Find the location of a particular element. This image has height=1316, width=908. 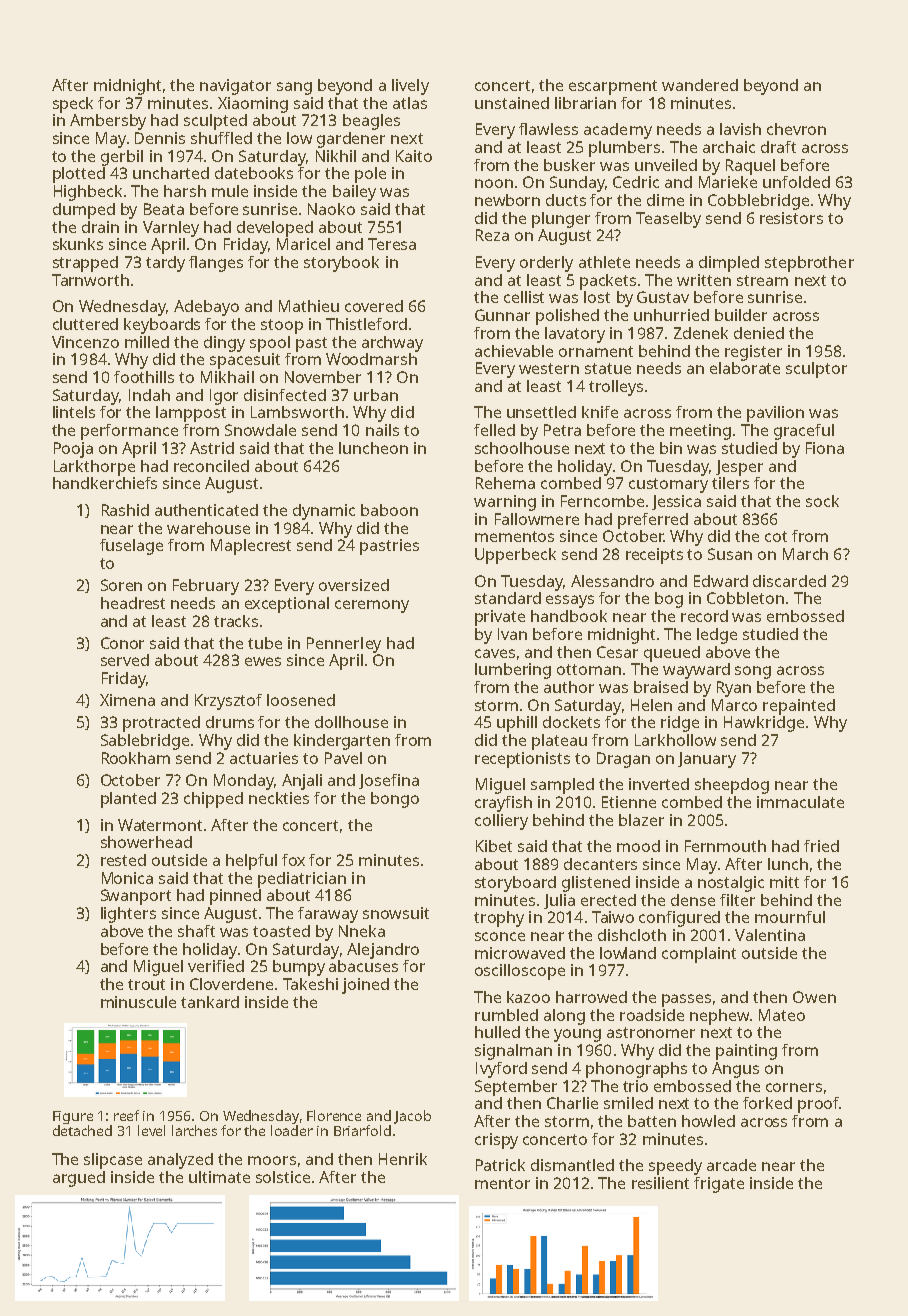

speck is located at coordinates (73, 105).
